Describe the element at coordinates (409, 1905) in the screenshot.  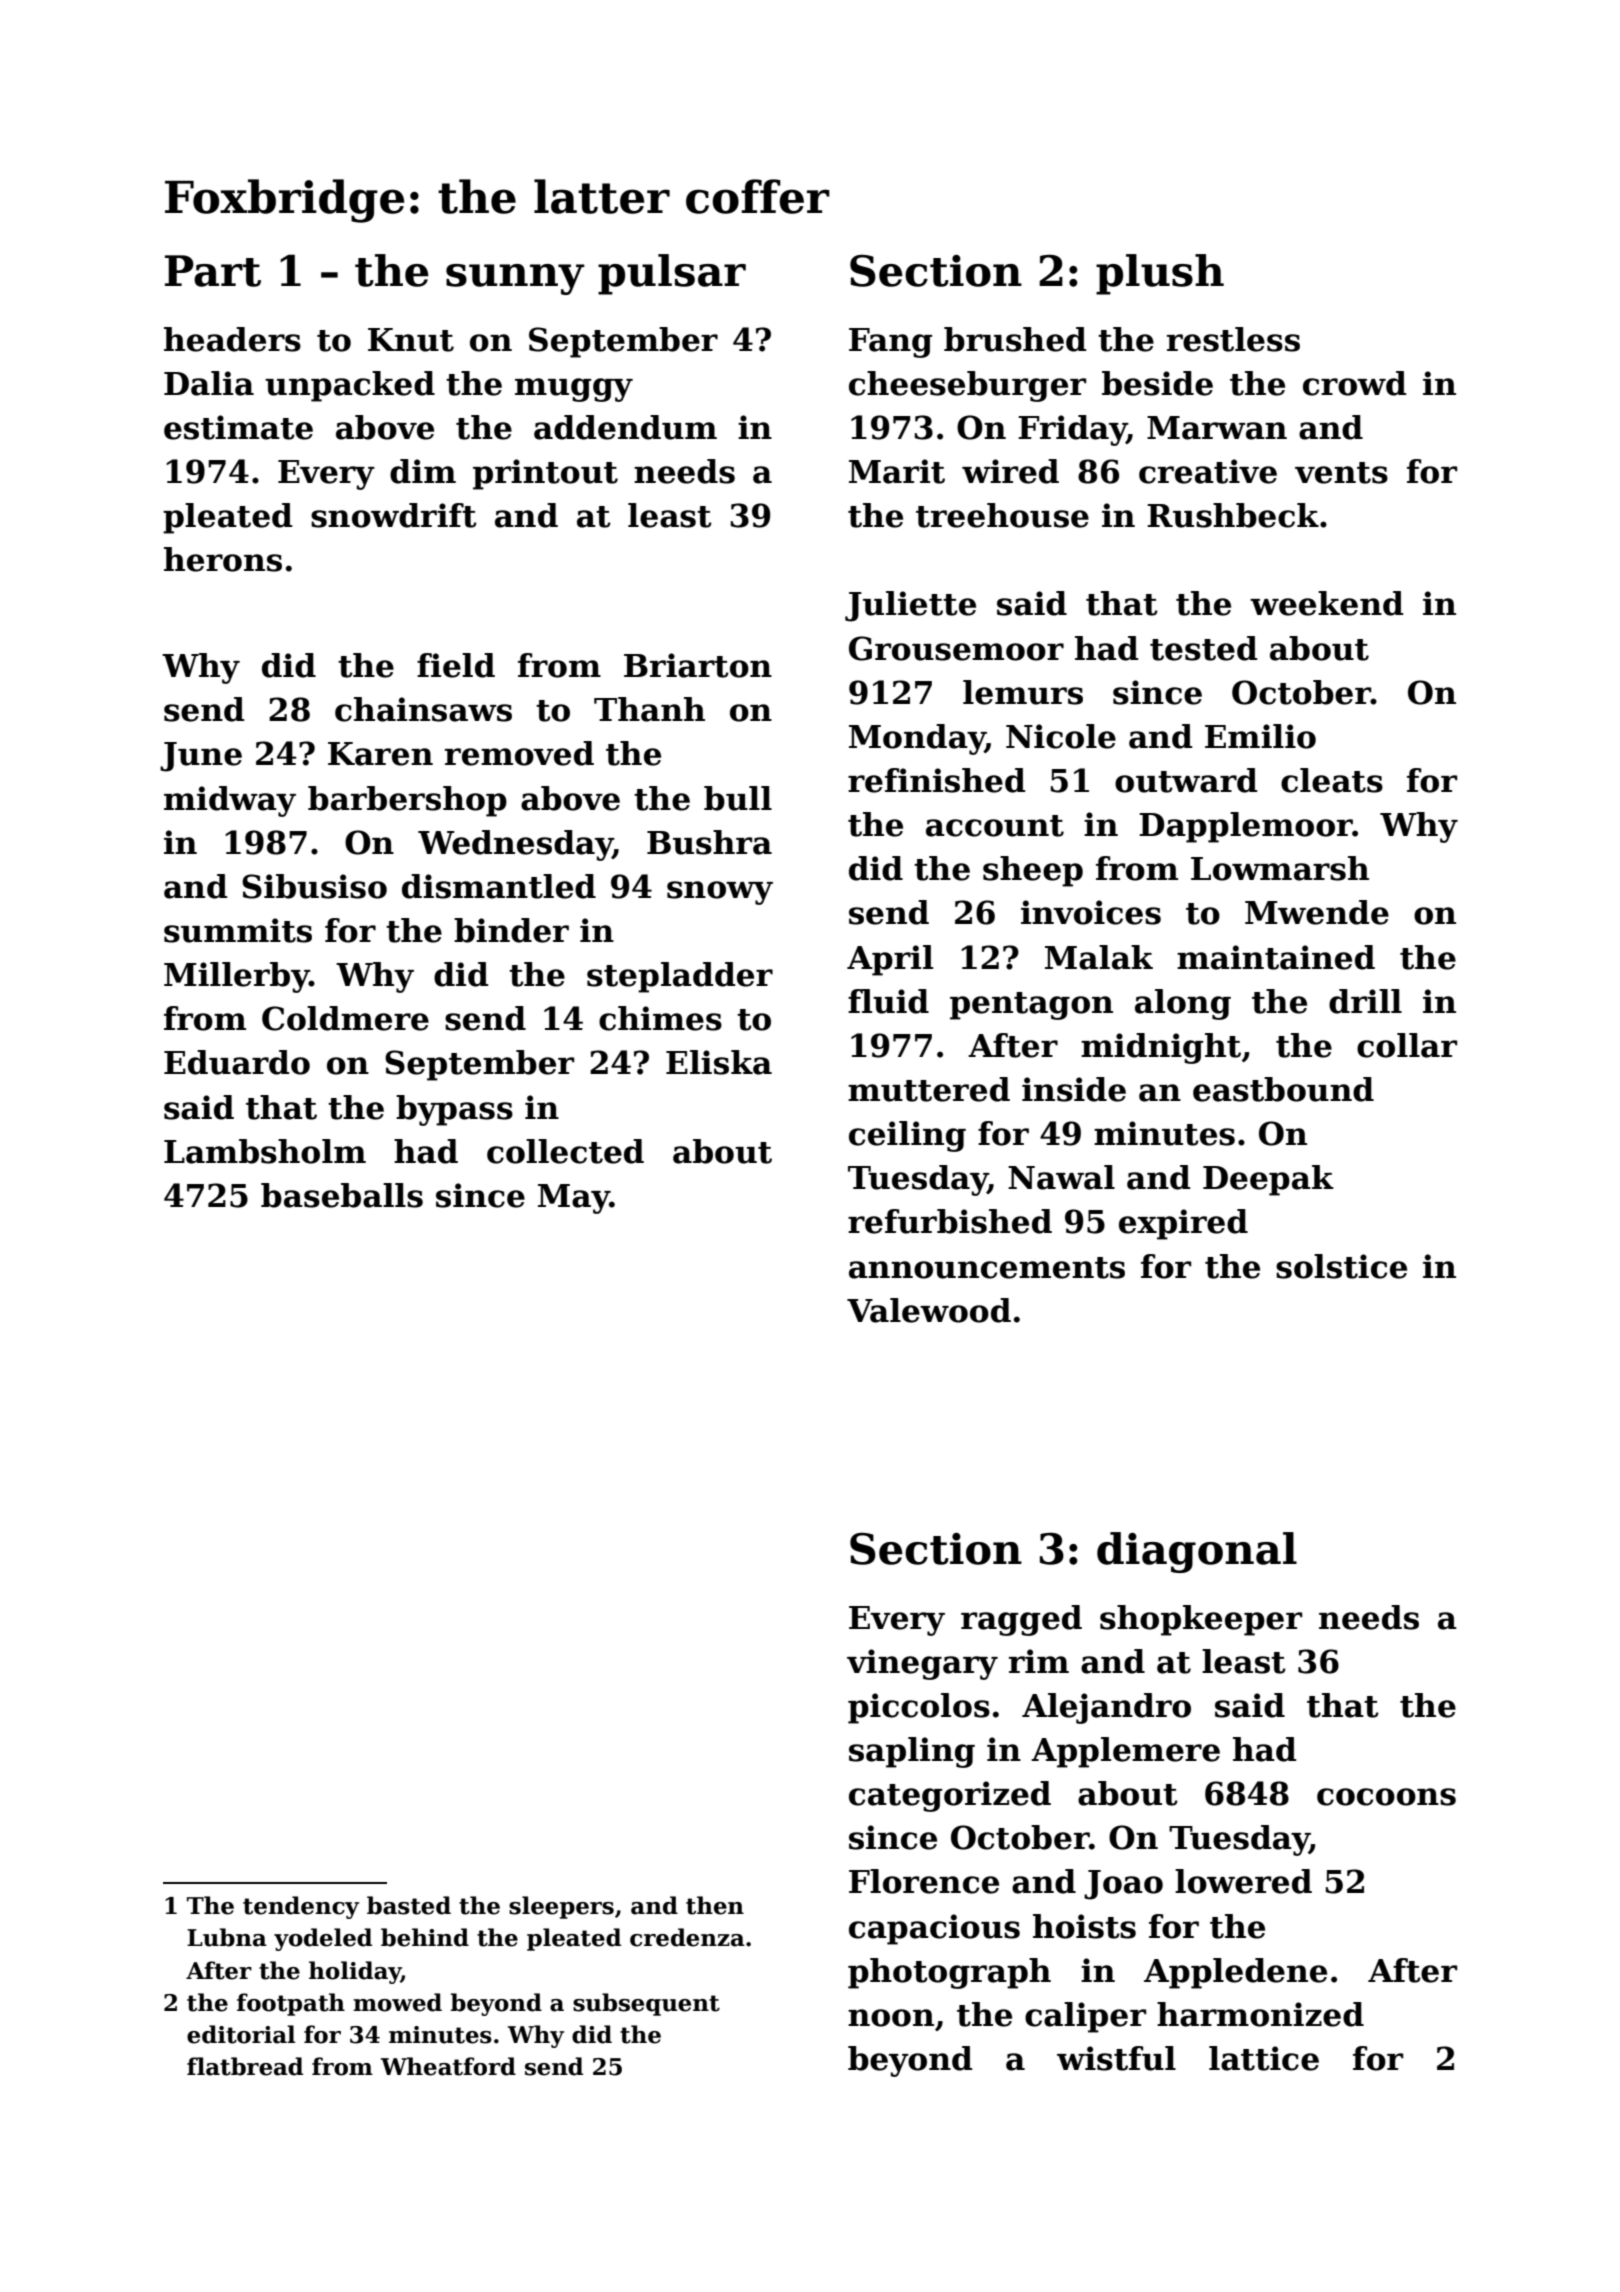
I see `basted` at that location.
